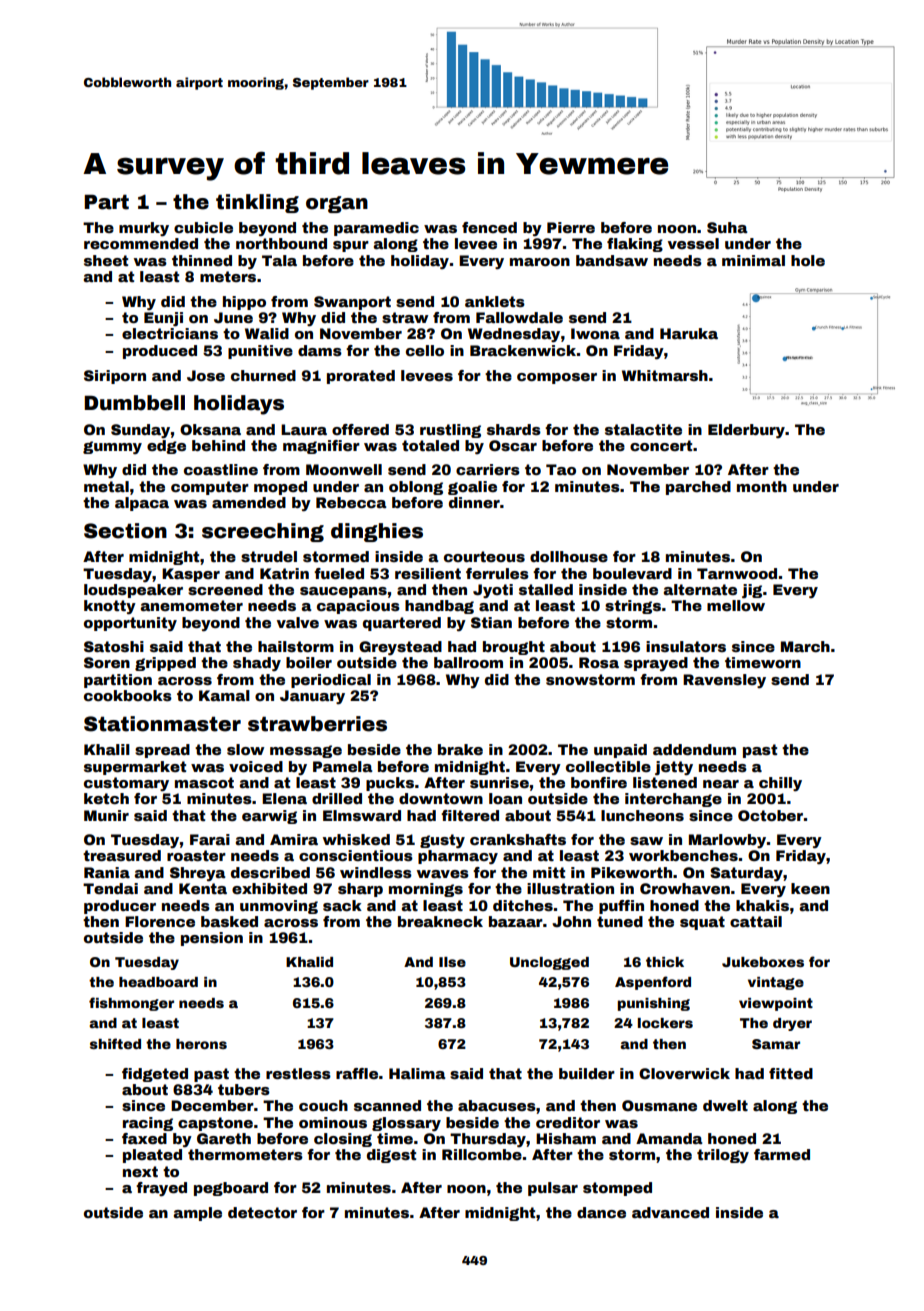 The height and width of the page is (1311, 924). What do you see at coordinates (320, 350) in the page?
I see `dams` at bounding box center [320, 350].
